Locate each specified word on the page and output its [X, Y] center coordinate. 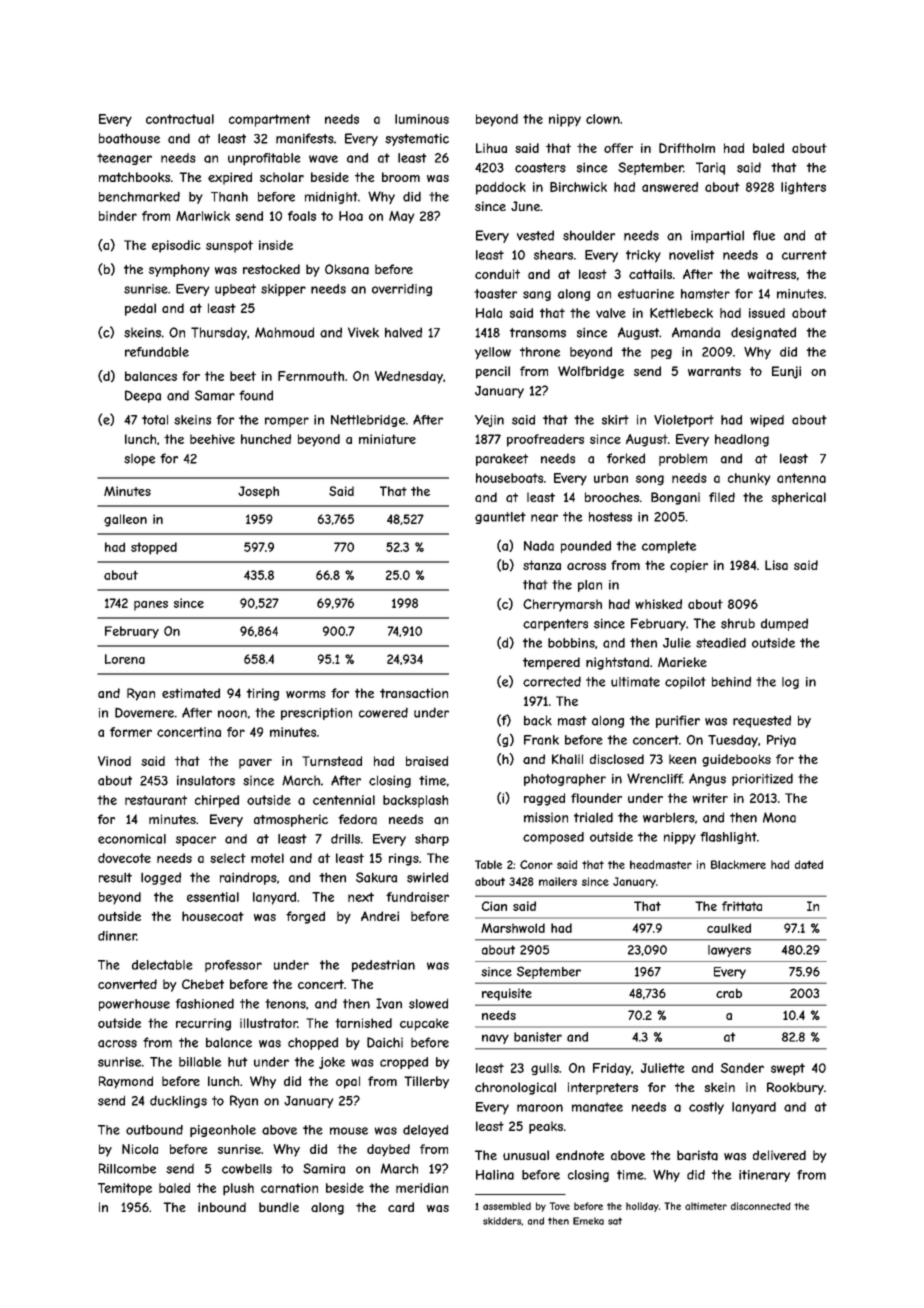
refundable [157, 352]
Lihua [491, 148]
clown [603, 119]
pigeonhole [223, 1131]
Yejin [489, 421]
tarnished [363, 1023]
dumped [784, 624]
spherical [798, 498]
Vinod [114, 761]
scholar [282, 177]
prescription [316, 714]
